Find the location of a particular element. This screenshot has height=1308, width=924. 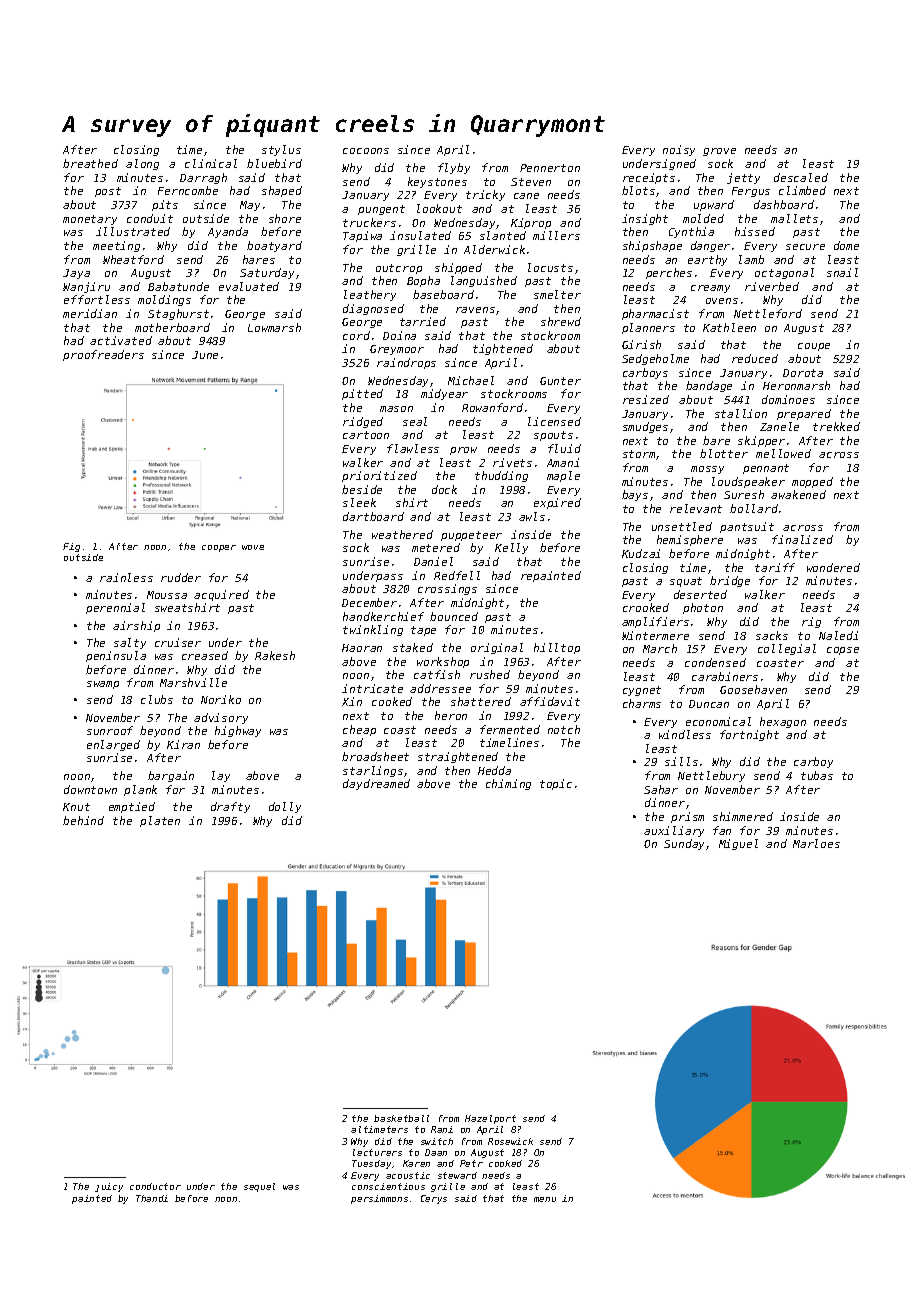

Zanele is located at coordinates (779, 426).
